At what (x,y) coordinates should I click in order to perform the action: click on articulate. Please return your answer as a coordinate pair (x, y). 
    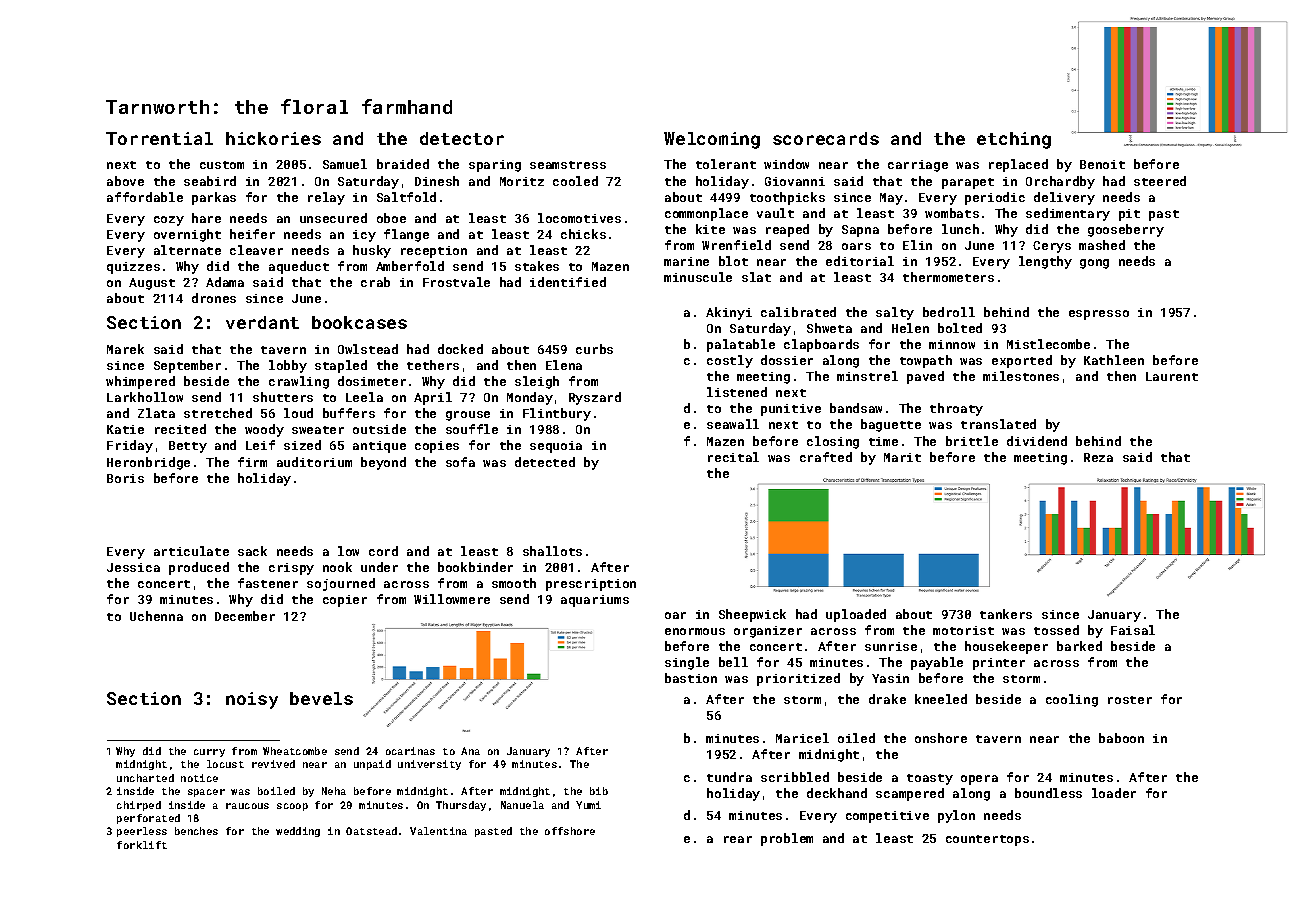
    Looking at the image, I should click on (191, 551).
